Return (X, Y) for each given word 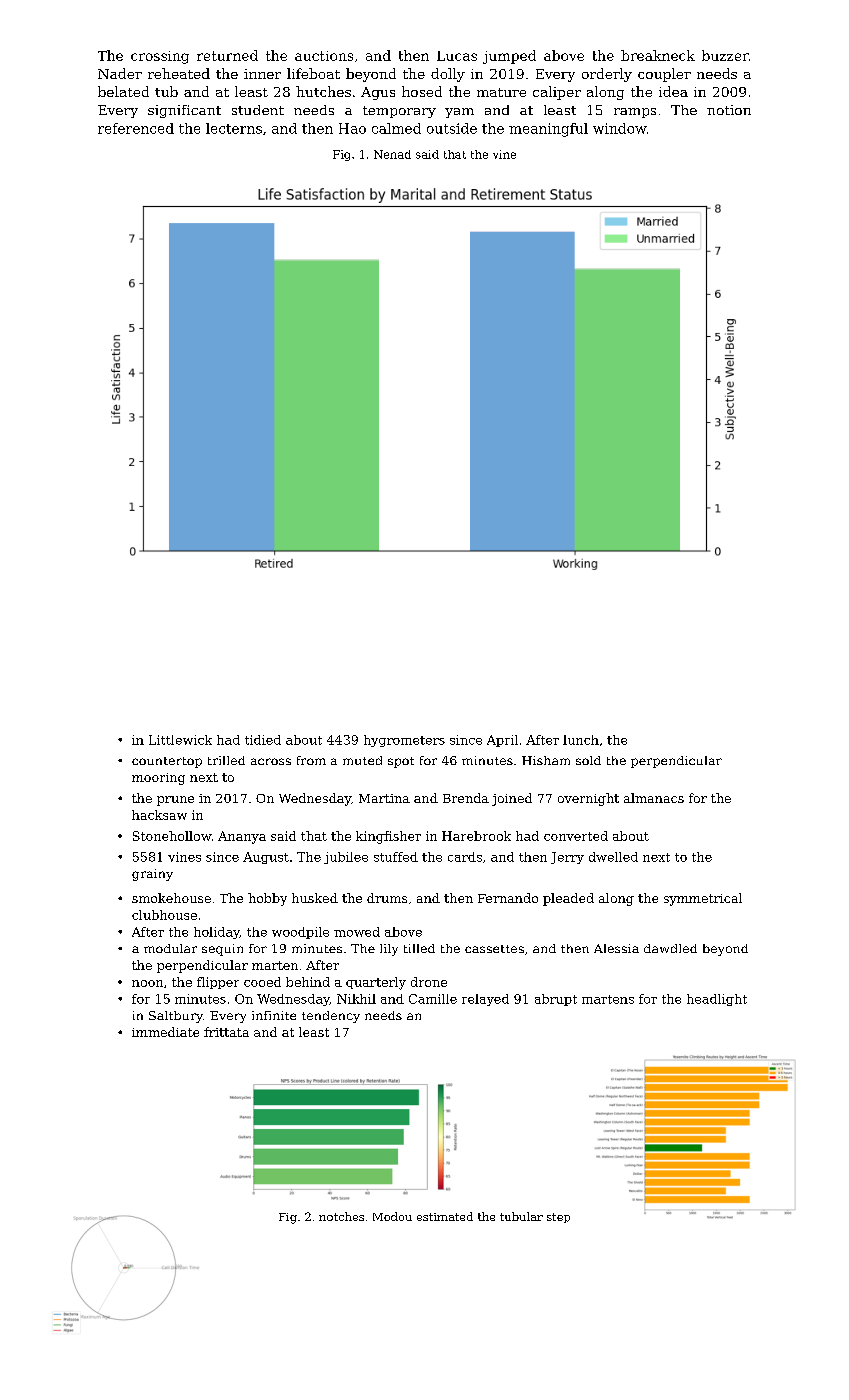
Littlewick (180, 740)
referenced (136, 128)
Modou (392, 1216)
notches (341, 1216)
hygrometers (404, 741)
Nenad (392, 154)
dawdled (670, 948)
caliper (557, 93)
